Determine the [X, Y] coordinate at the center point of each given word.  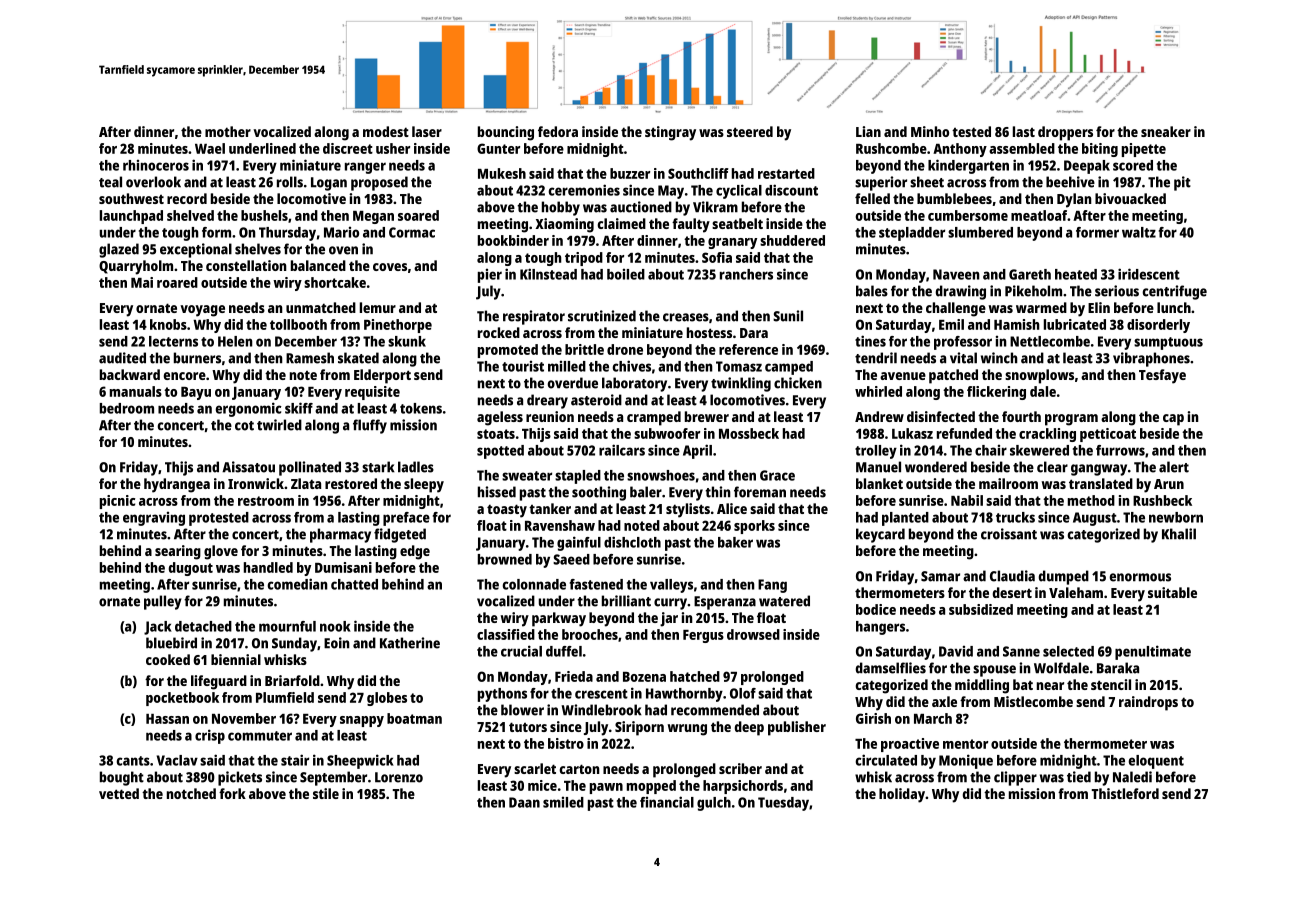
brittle [584, 349]
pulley [163, 602]
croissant [1009, 534]
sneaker [1166, 131]
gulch [714, 804]
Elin [1099, 307]
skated [358, 358]
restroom [266, 501]
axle [944, 701]
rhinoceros [156, 165]
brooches [590, 634]
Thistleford [1125, 793]
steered [750, 131]
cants [133, 761]
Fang [772, 586]
